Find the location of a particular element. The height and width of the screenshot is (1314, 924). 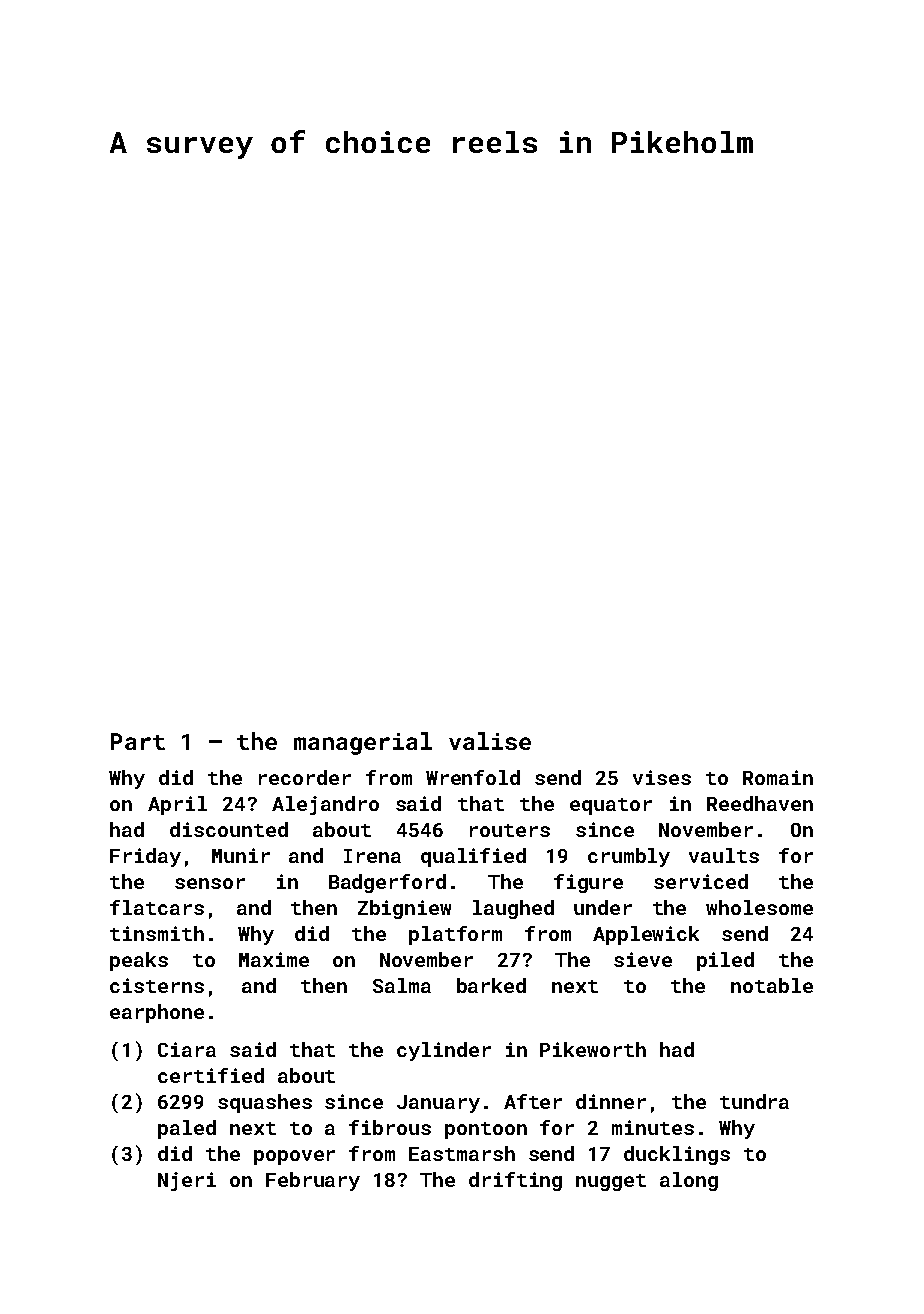

recorder is located at coordinates (305, 777).
